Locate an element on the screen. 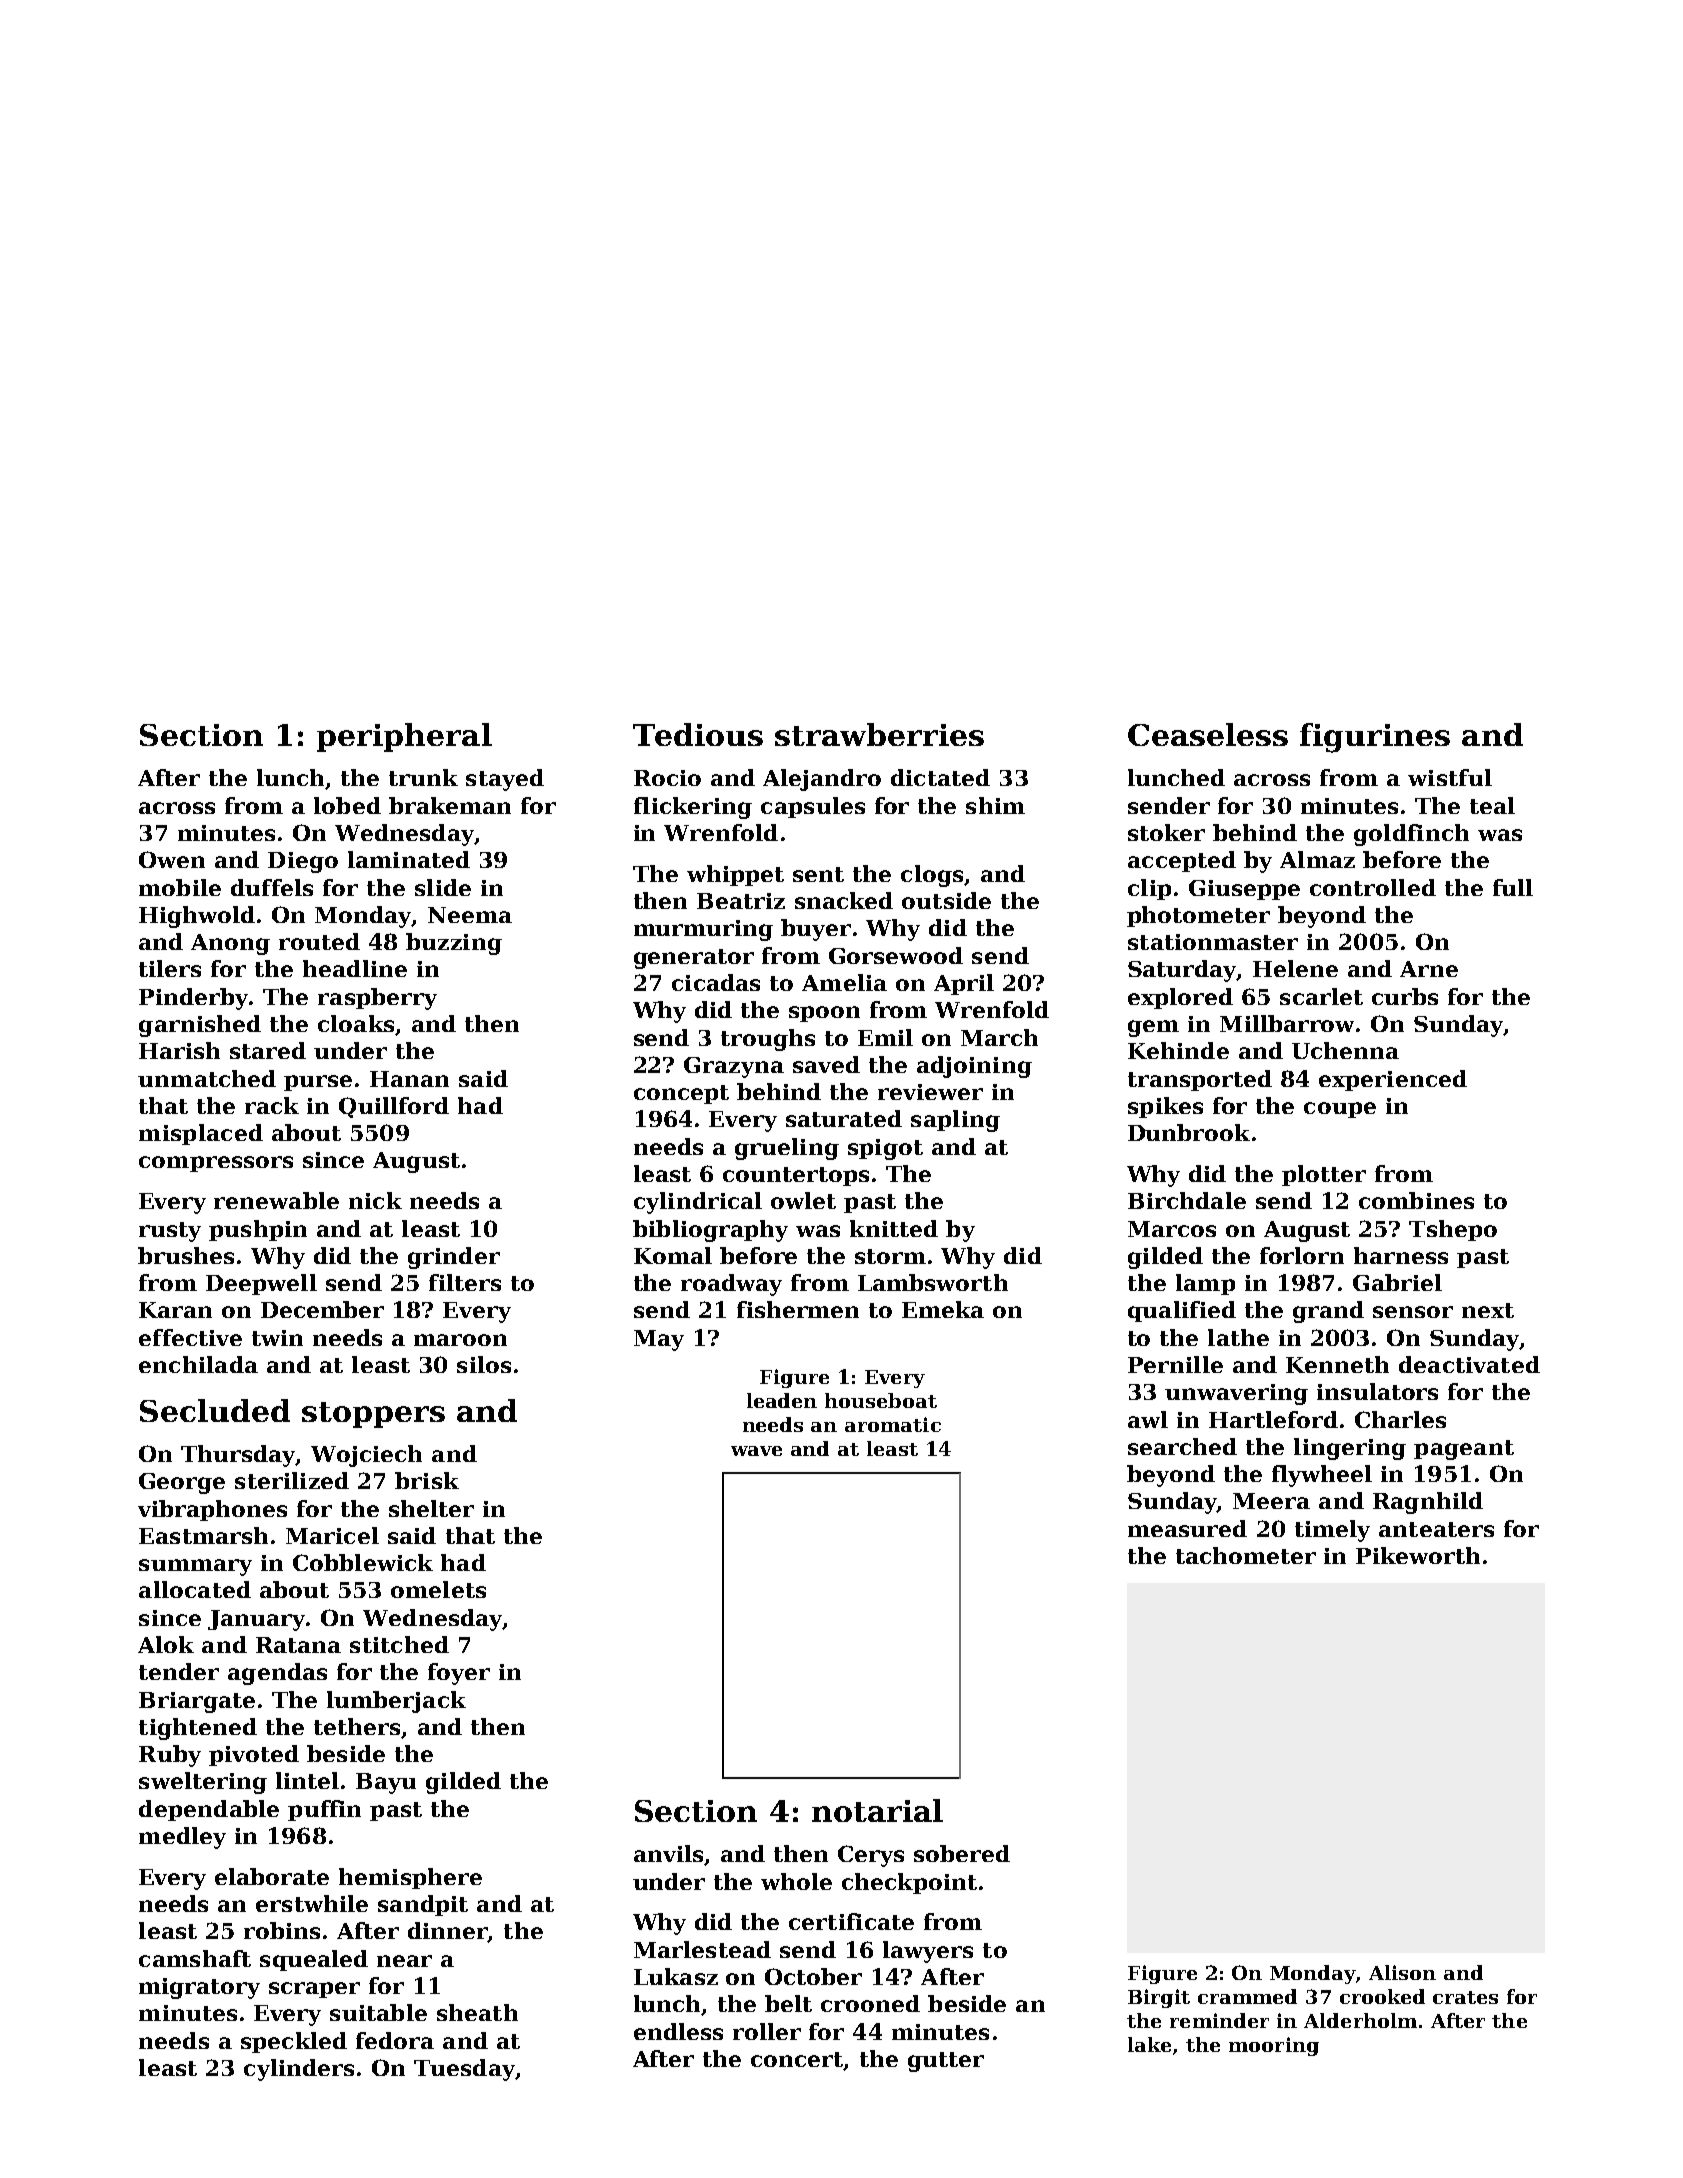 The image size is (1683, 2178). controlled is located at coordinates (1373, 887).
